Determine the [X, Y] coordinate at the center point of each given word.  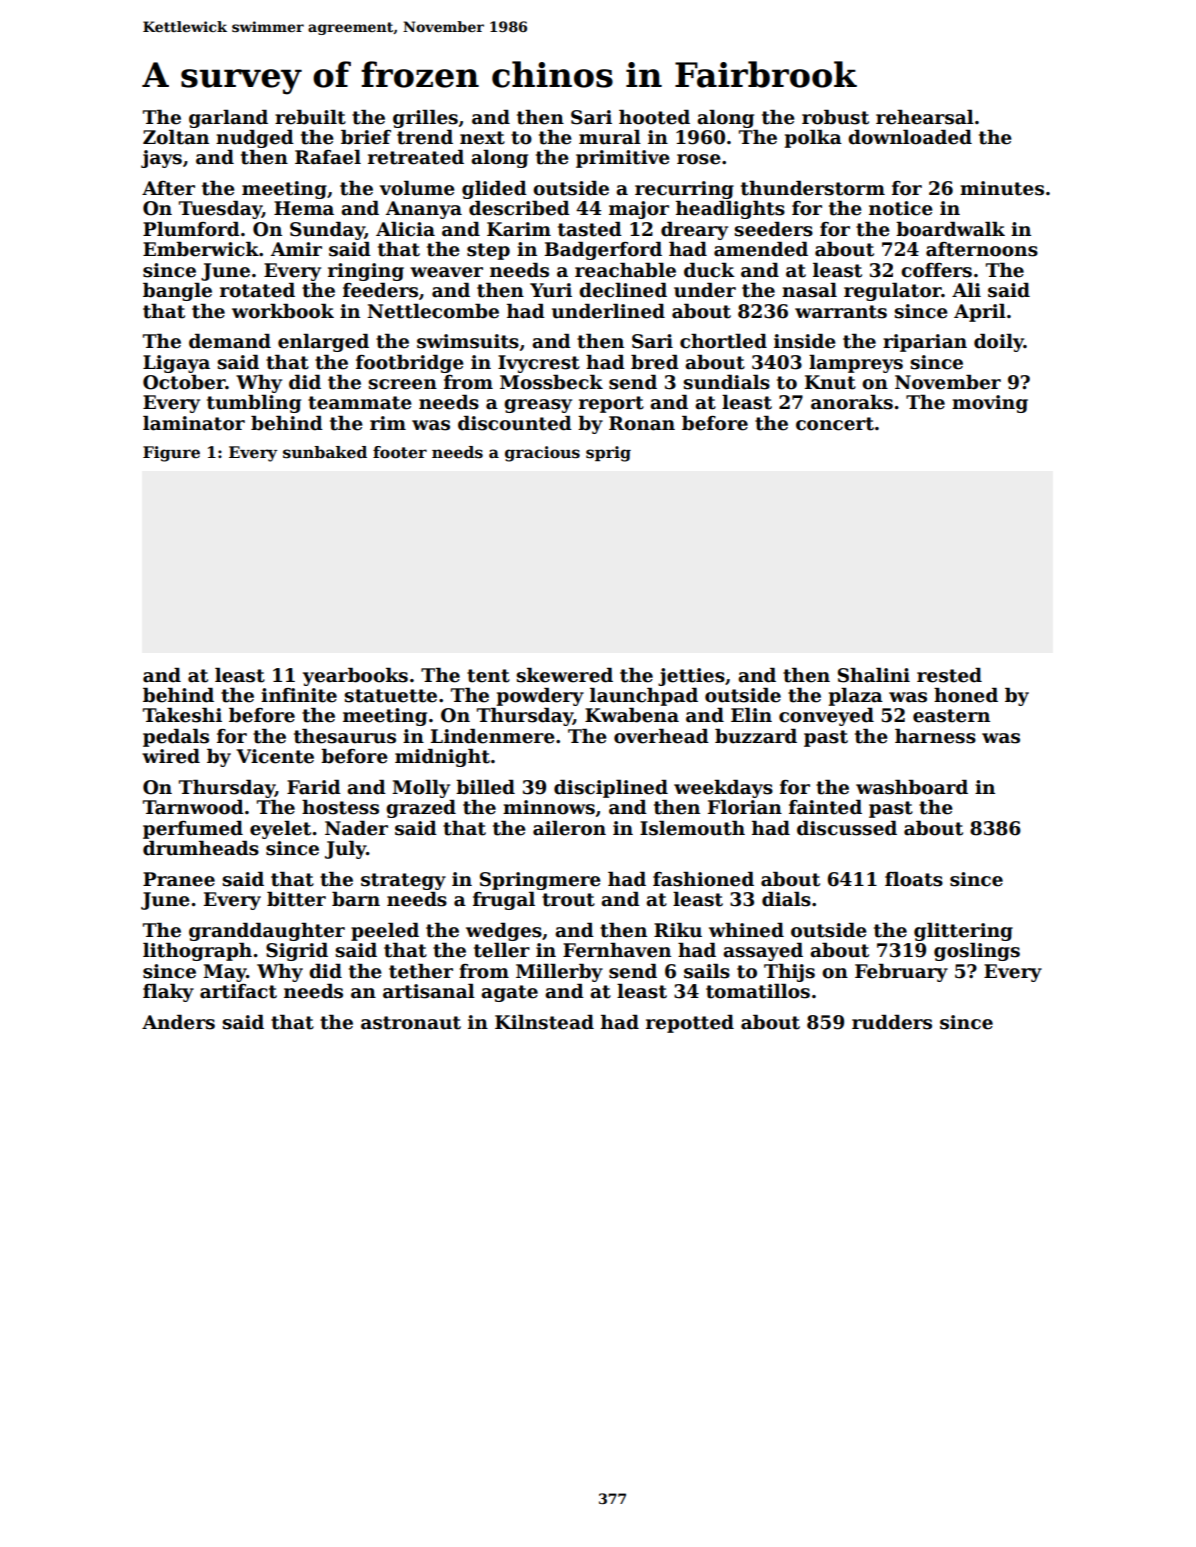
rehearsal [925, 117]
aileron [569, 828]
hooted [654, 117]
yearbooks [355, 677]
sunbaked [325, 452]
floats [914, 879]
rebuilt [310, 117]
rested [949, 675]
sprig [608, 454]
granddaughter [267, 932]
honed [966, 695]
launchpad [644, 697]
